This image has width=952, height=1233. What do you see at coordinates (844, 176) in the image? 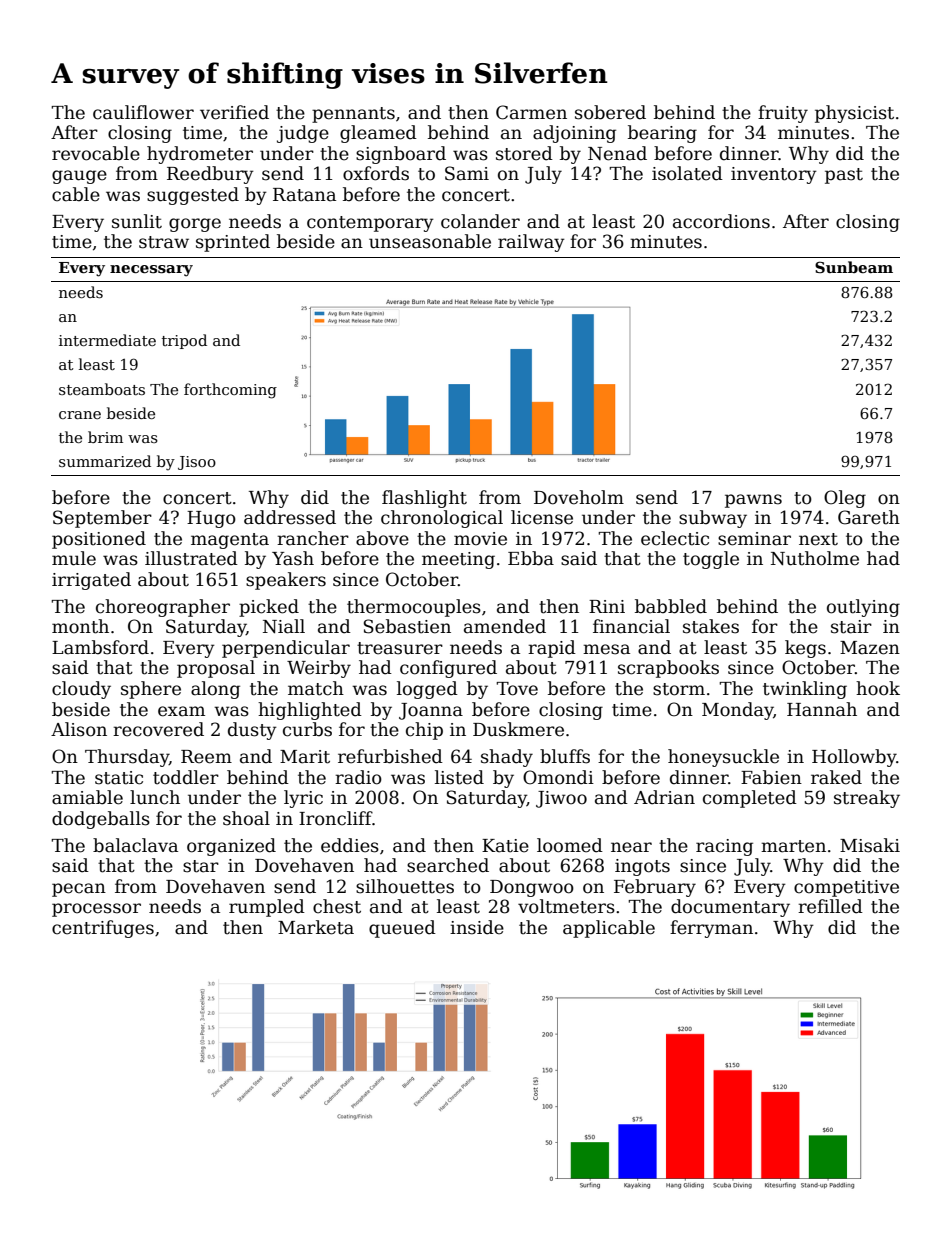
I see `past` at bounding box center [844, 176].
